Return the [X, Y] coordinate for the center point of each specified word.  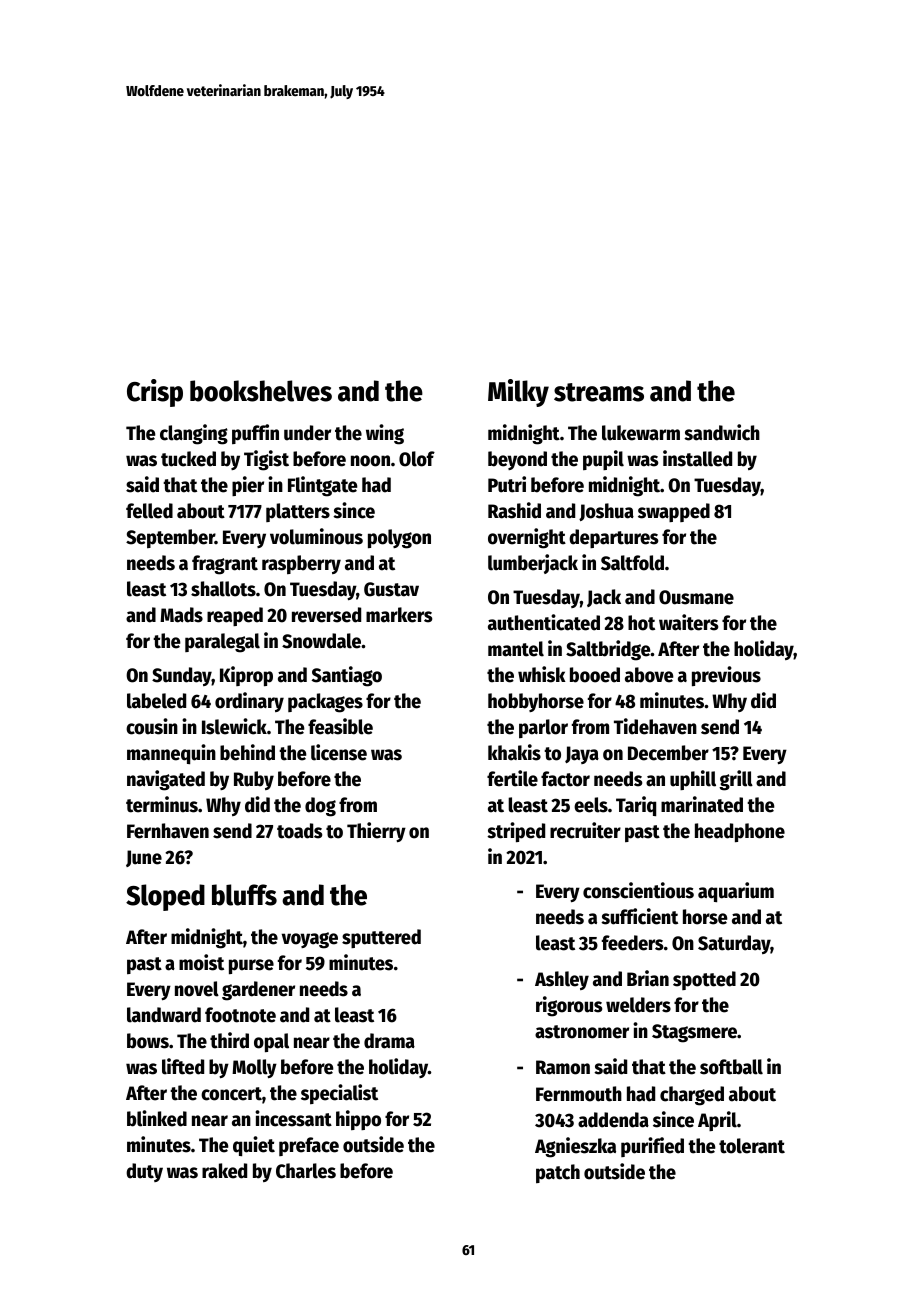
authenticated [544, 622]
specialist [339, 1094]
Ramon [563, 1067]
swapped [674, 512]
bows [148, 1041]
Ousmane [696, 597]
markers [399, 615]
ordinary [249, 702]
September [170, 538]
